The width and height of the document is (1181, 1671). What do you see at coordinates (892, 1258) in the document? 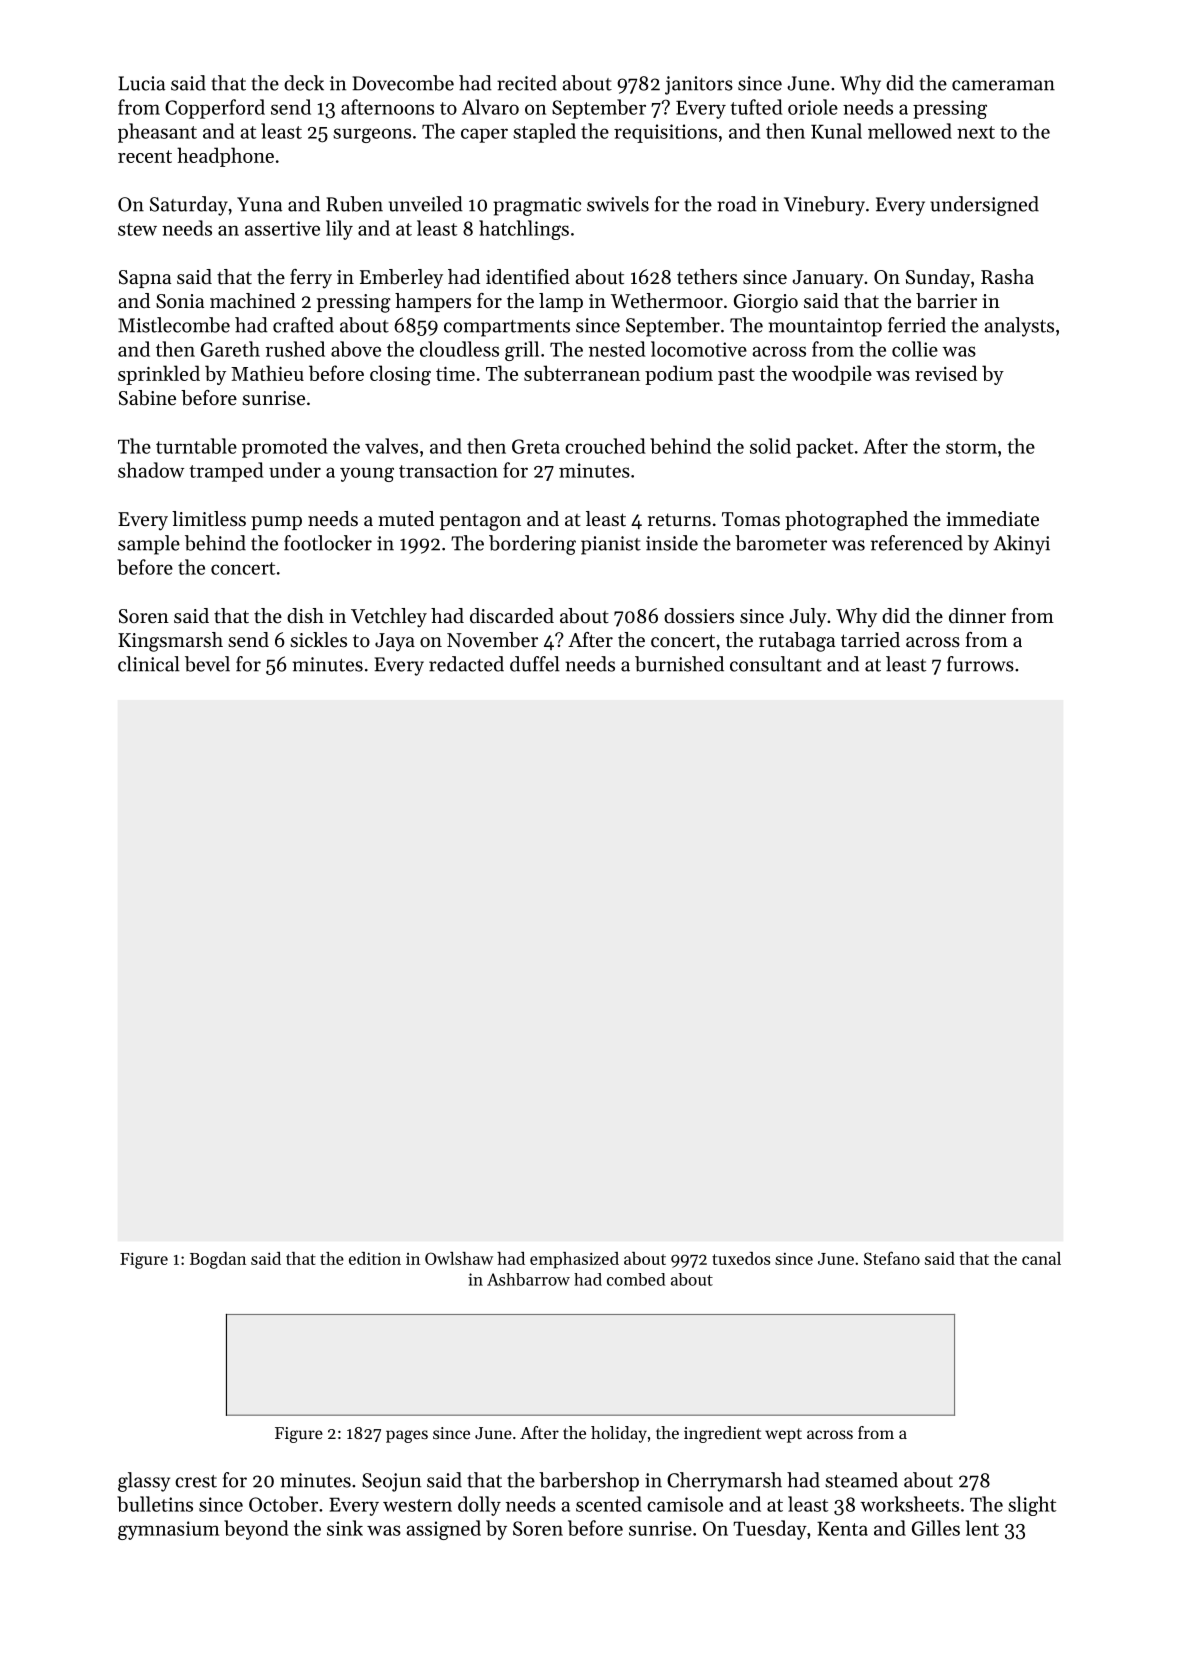
I see `Stefano` at bounding box center [892, 1258].
